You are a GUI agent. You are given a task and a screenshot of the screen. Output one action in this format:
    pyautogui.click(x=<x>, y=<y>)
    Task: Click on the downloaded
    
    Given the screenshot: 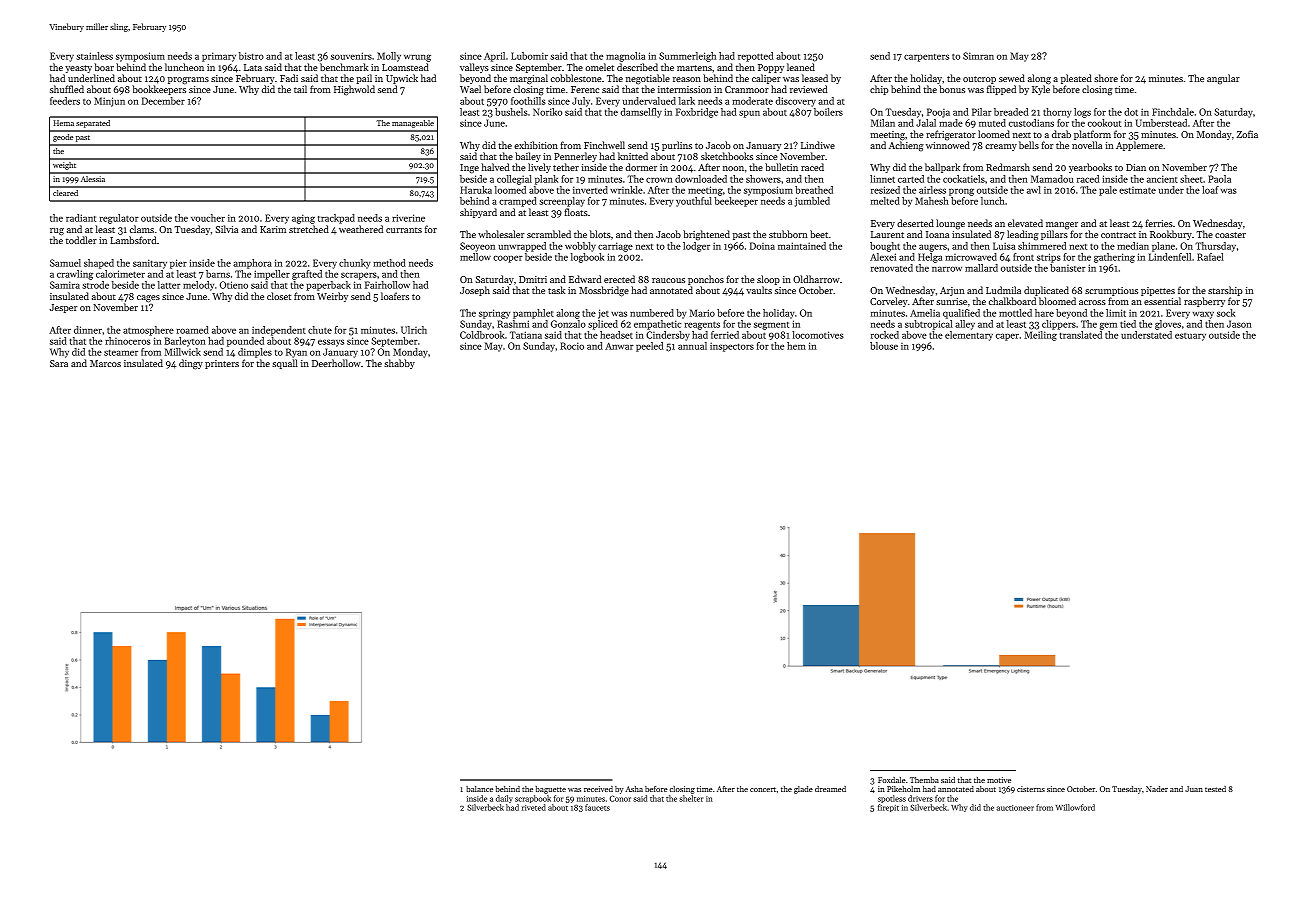 What is the action you would take?
    pyautogui.click(x=701, y=179)
